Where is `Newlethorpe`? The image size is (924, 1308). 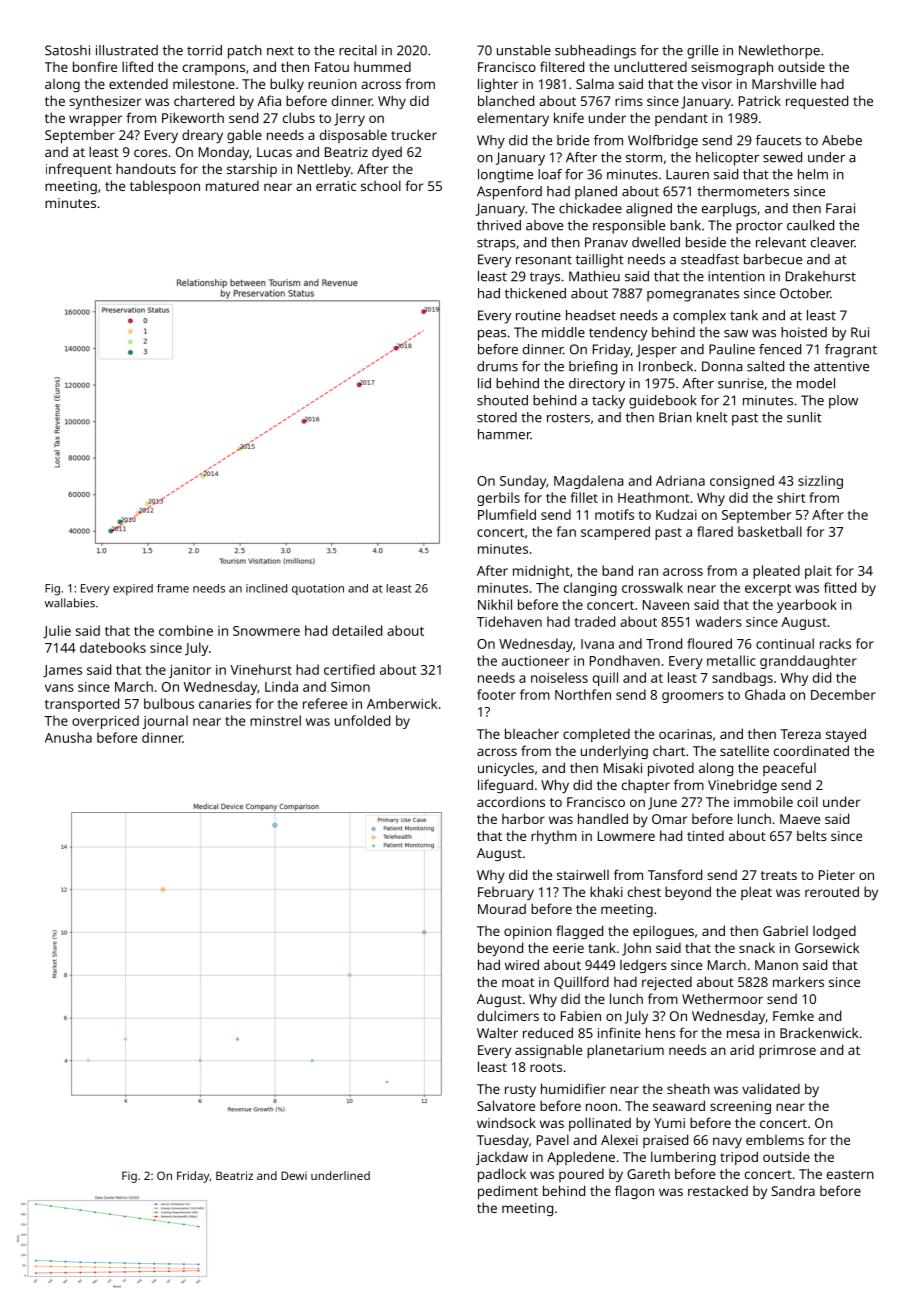 Newlethorpe is located at coordinates (779, 52).
